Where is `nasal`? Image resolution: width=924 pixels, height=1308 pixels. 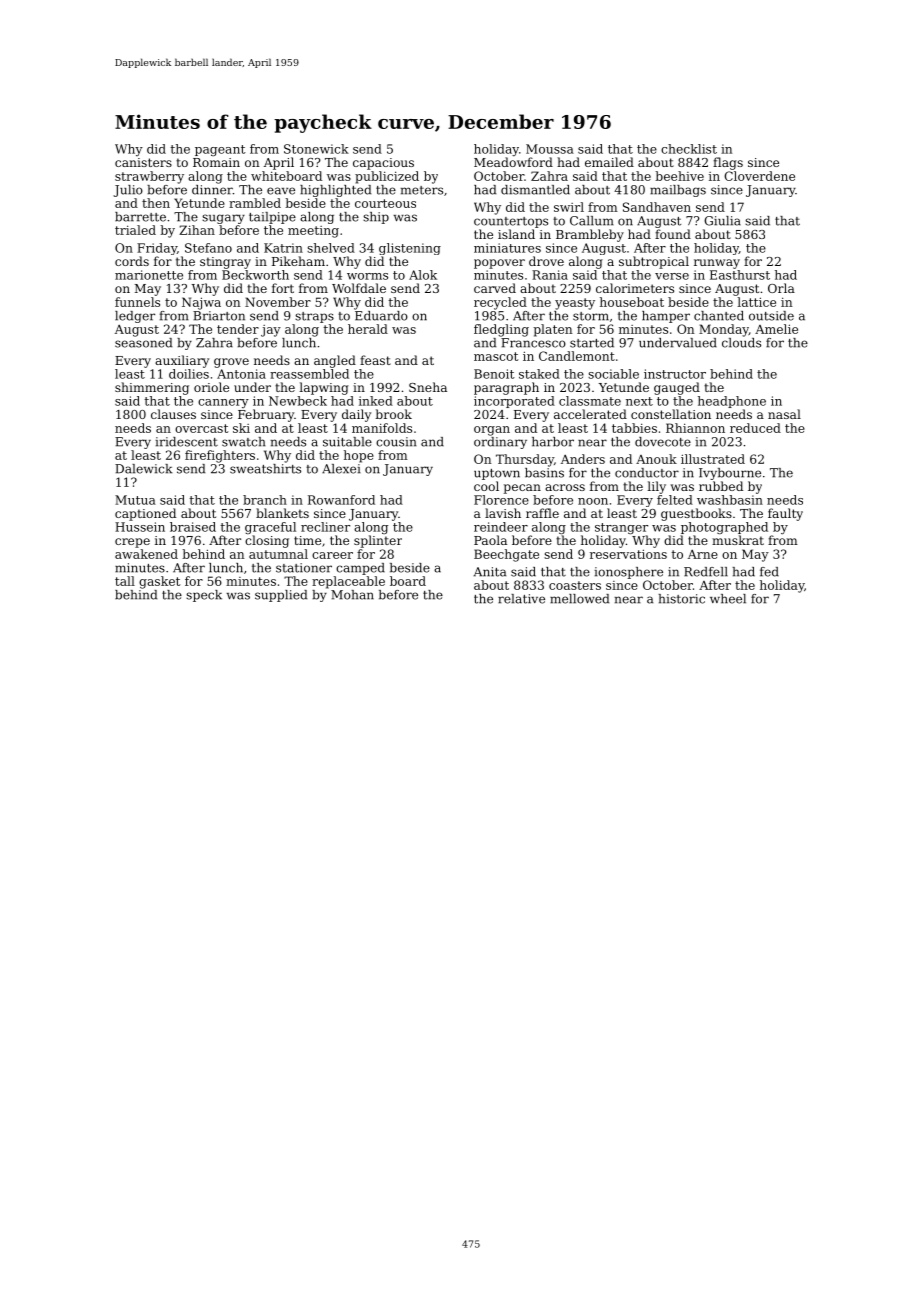 nasal is located at coordinates (784, 414).
